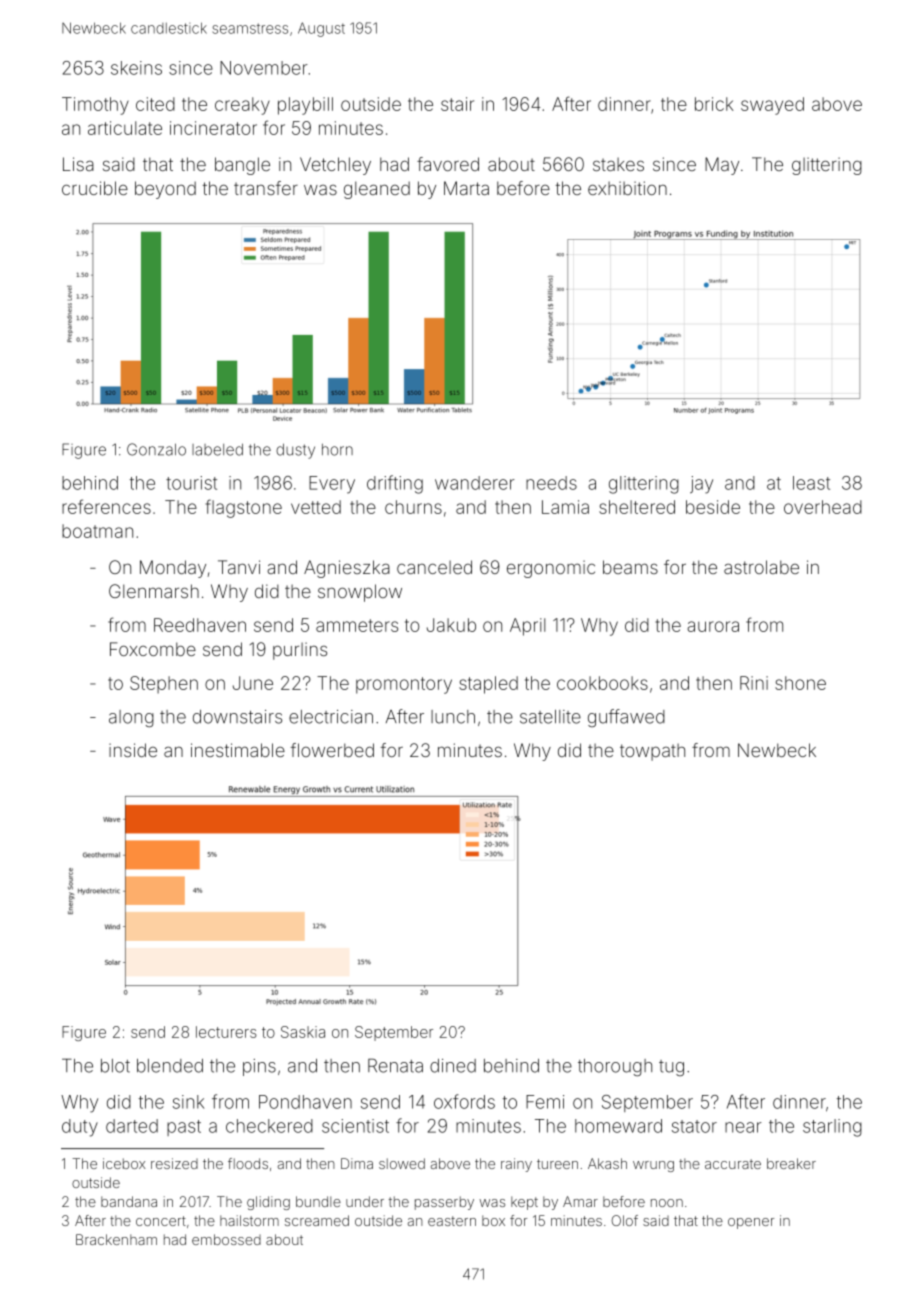  What do you see at coordinates (116, 1239) in the document?
I see `Brackenham` at bounding box center [116, 1239].
